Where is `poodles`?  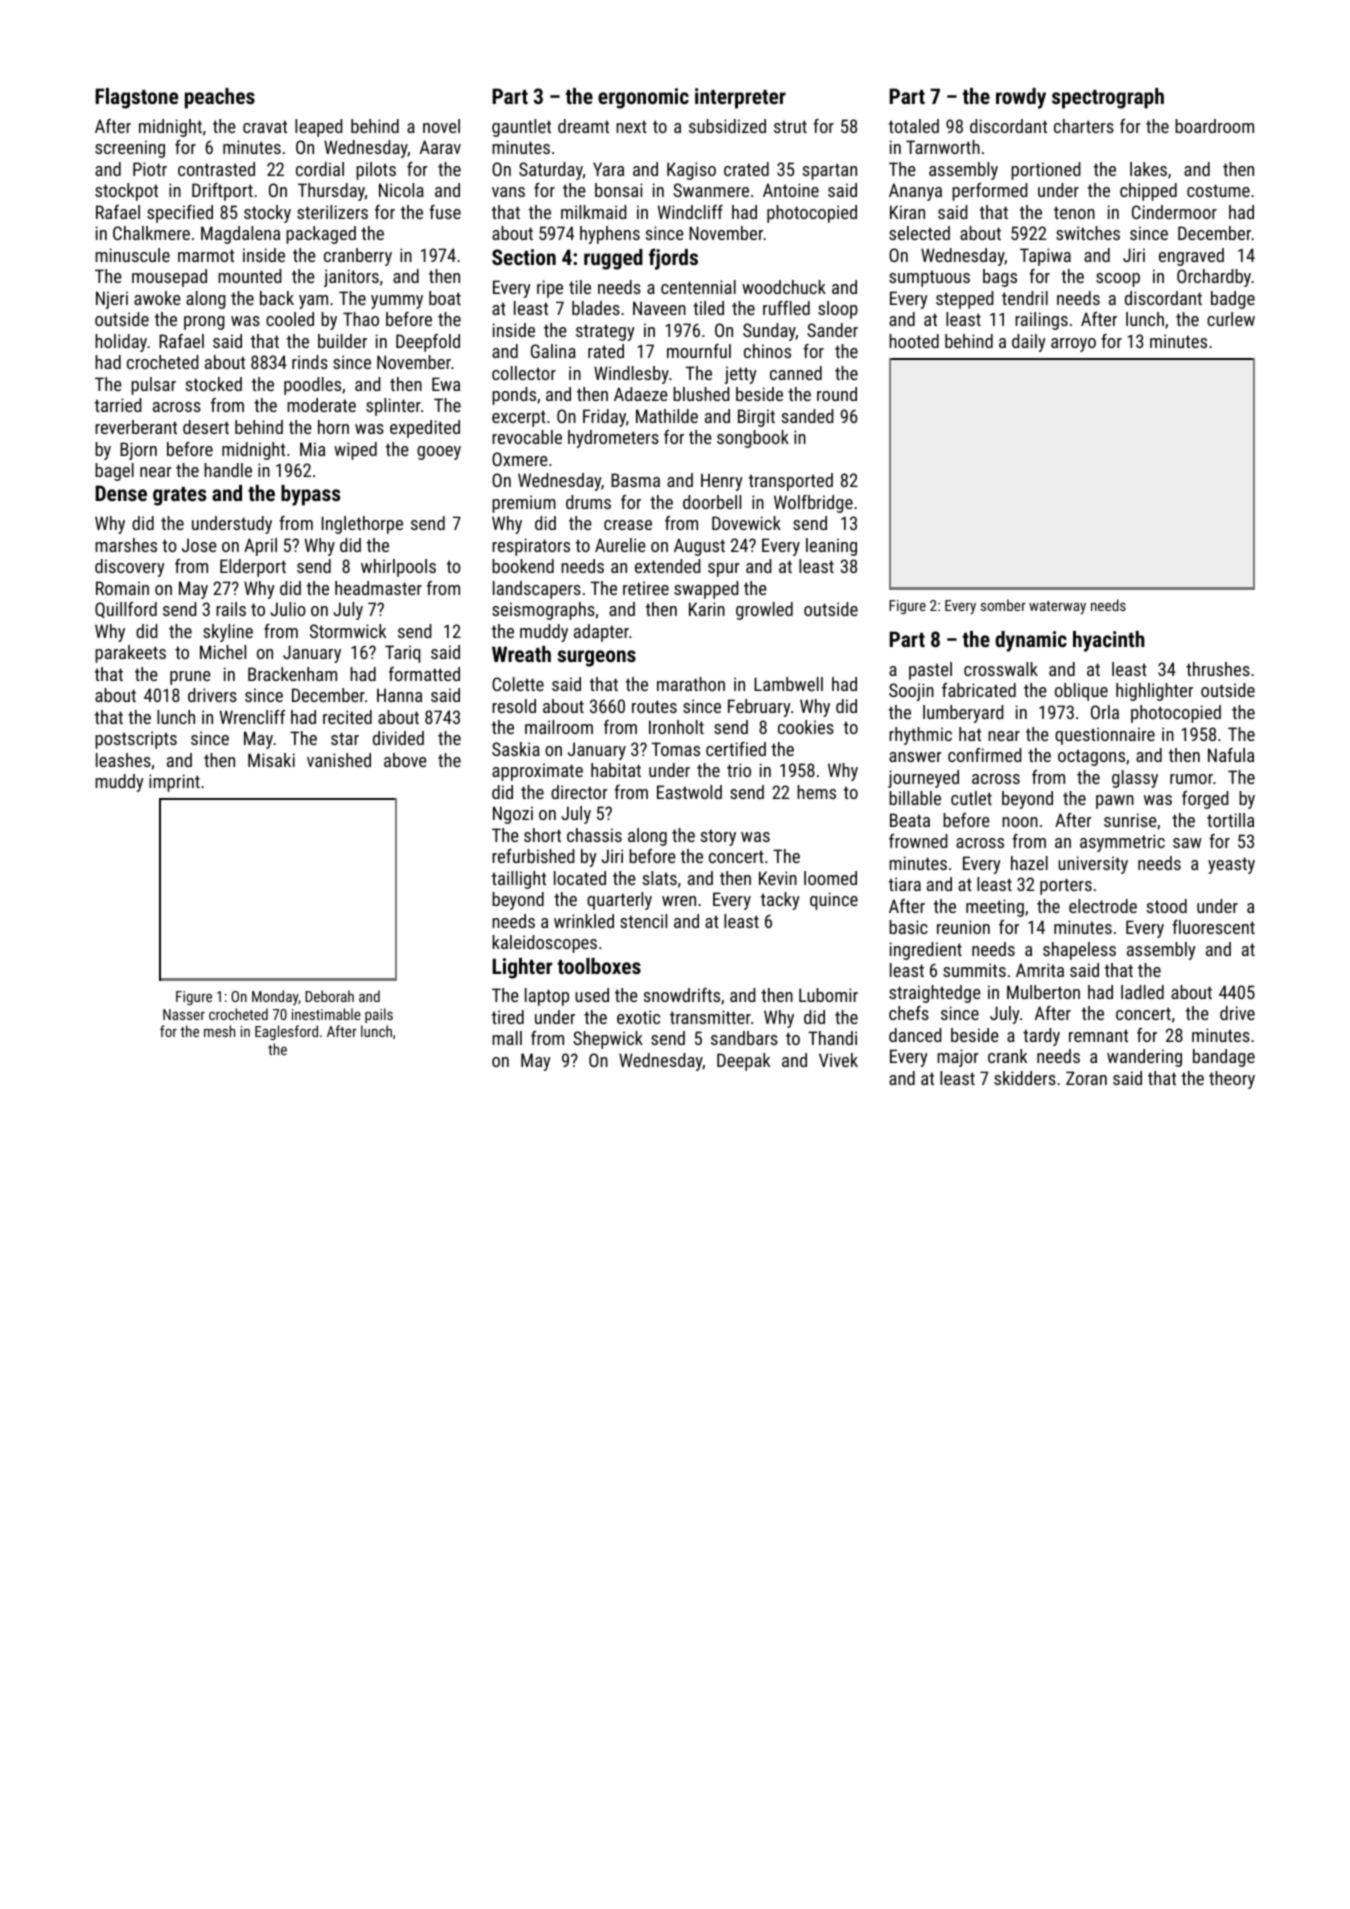
poodles is located at coordinates (312, 386).
